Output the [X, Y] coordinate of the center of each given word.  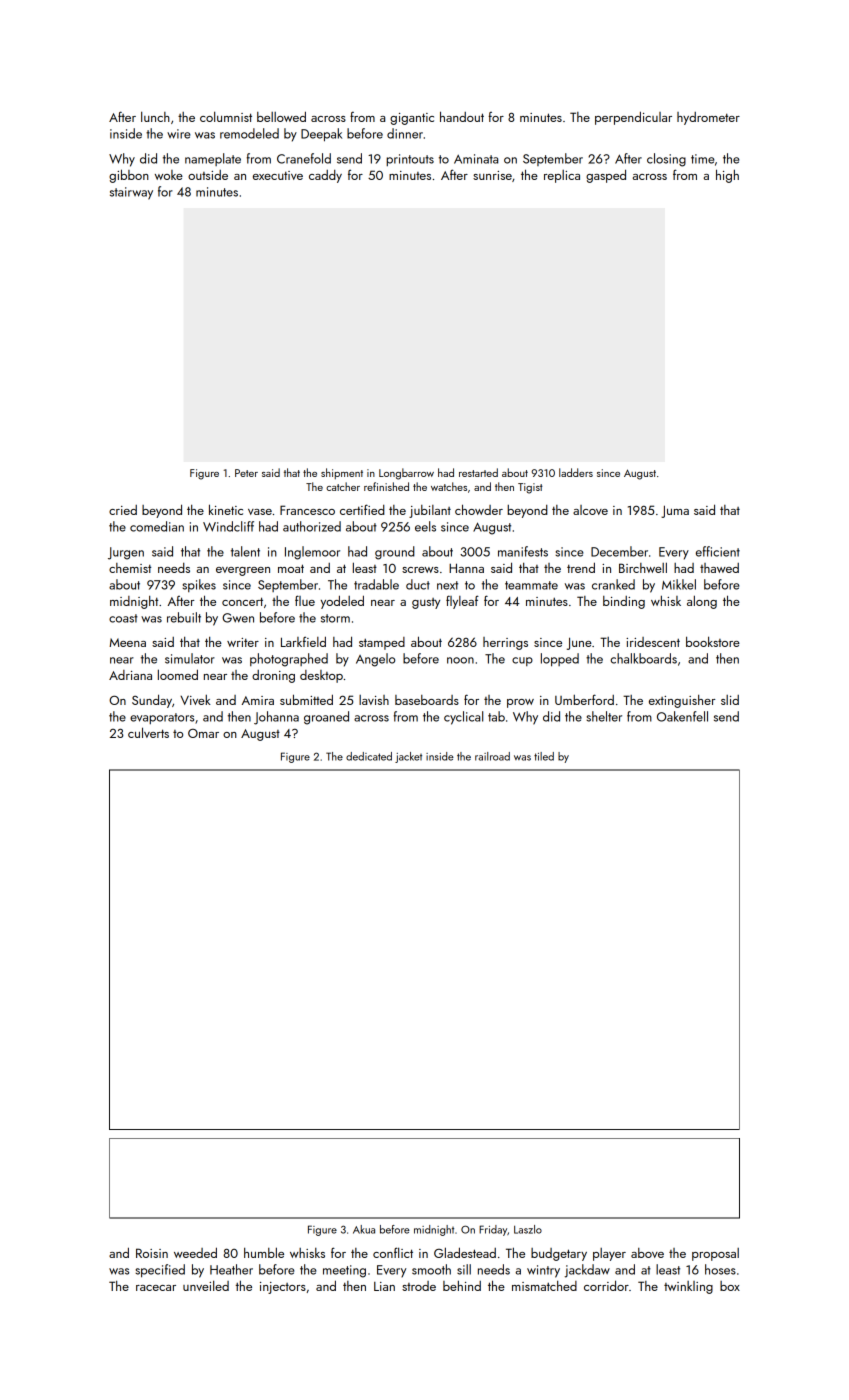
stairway [131, 193]
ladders [576, 472]
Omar [203, 733]
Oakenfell [682, 716]
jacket [408, 757]
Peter [246, 473]
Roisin [152, 1253]
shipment [342, 473]
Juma [675, 511]
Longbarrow [406, 474]
